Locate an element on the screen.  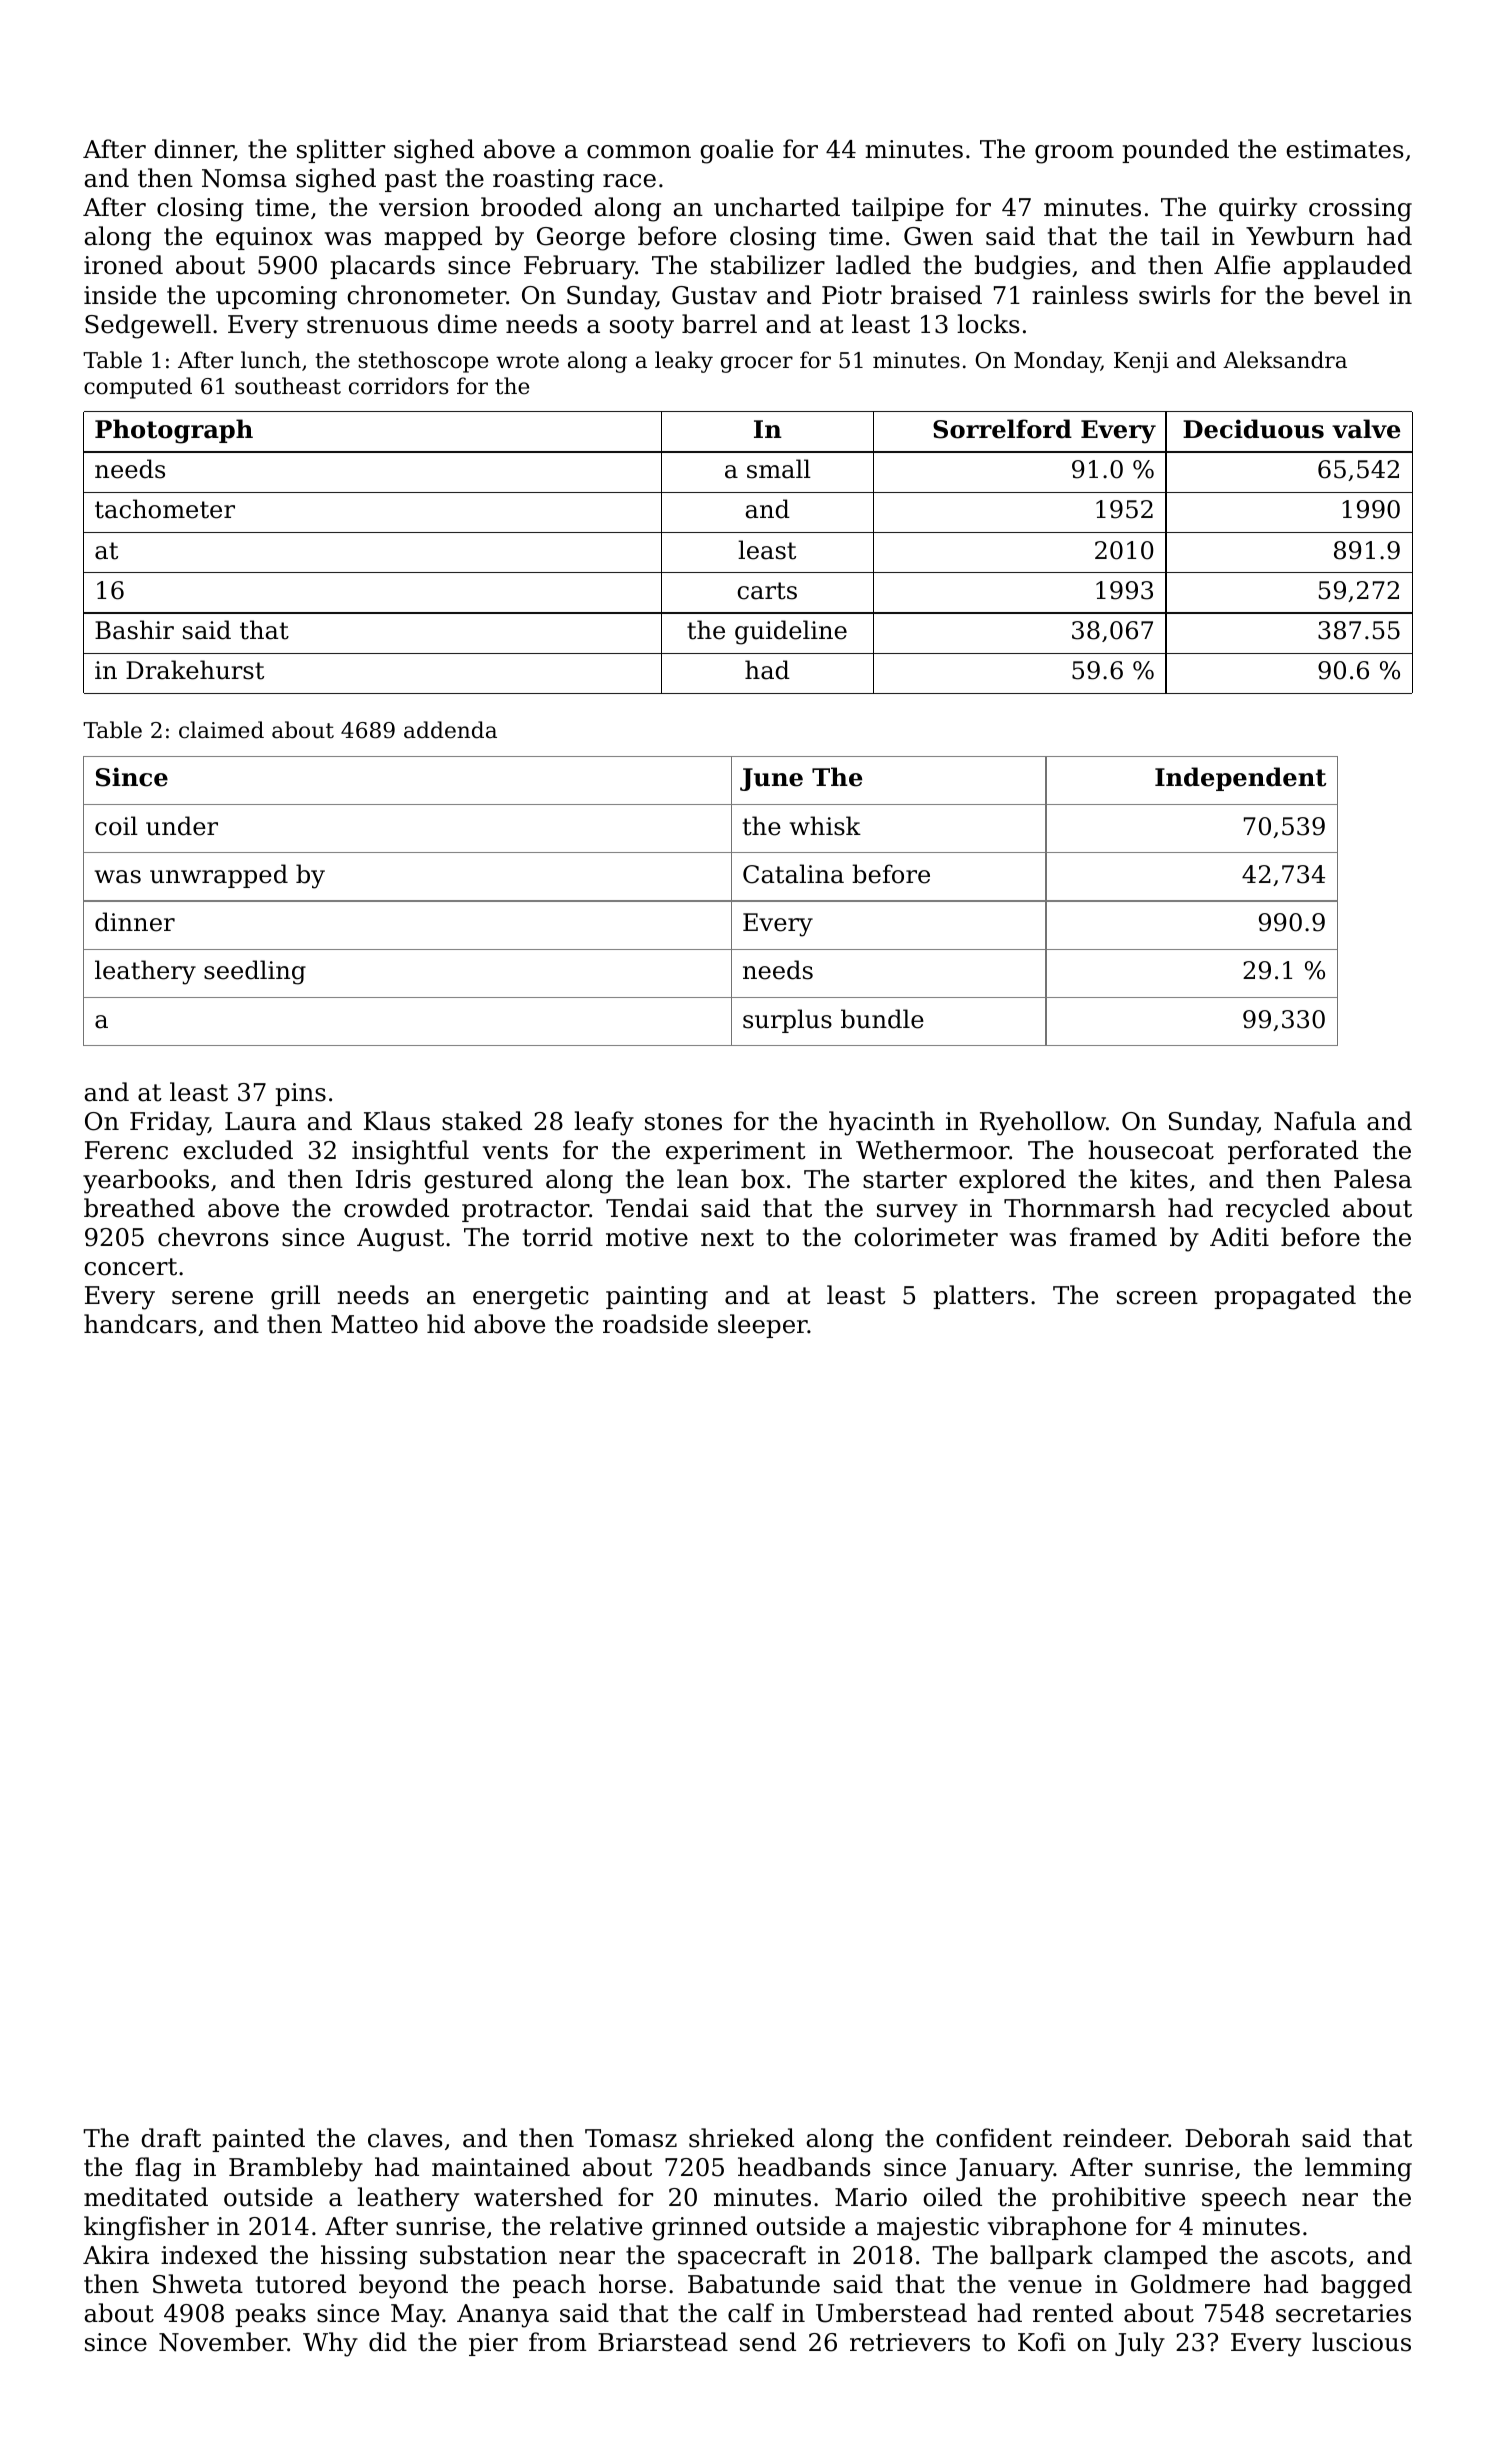
Why is located at coordinates (330, 2344).
